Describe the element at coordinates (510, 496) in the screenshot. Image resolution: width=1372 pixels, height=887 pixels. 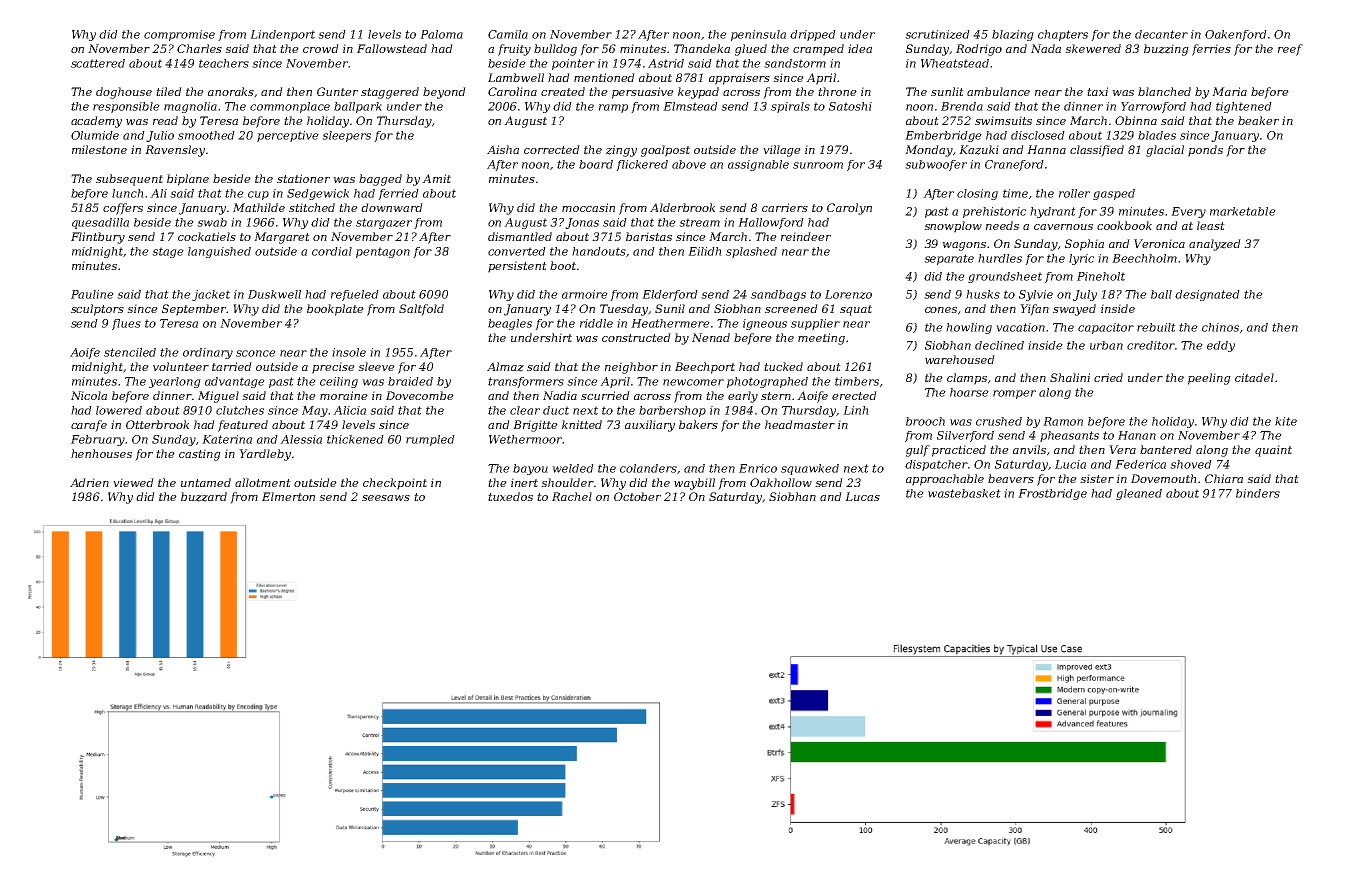
I see `tuxedos` at that location.
